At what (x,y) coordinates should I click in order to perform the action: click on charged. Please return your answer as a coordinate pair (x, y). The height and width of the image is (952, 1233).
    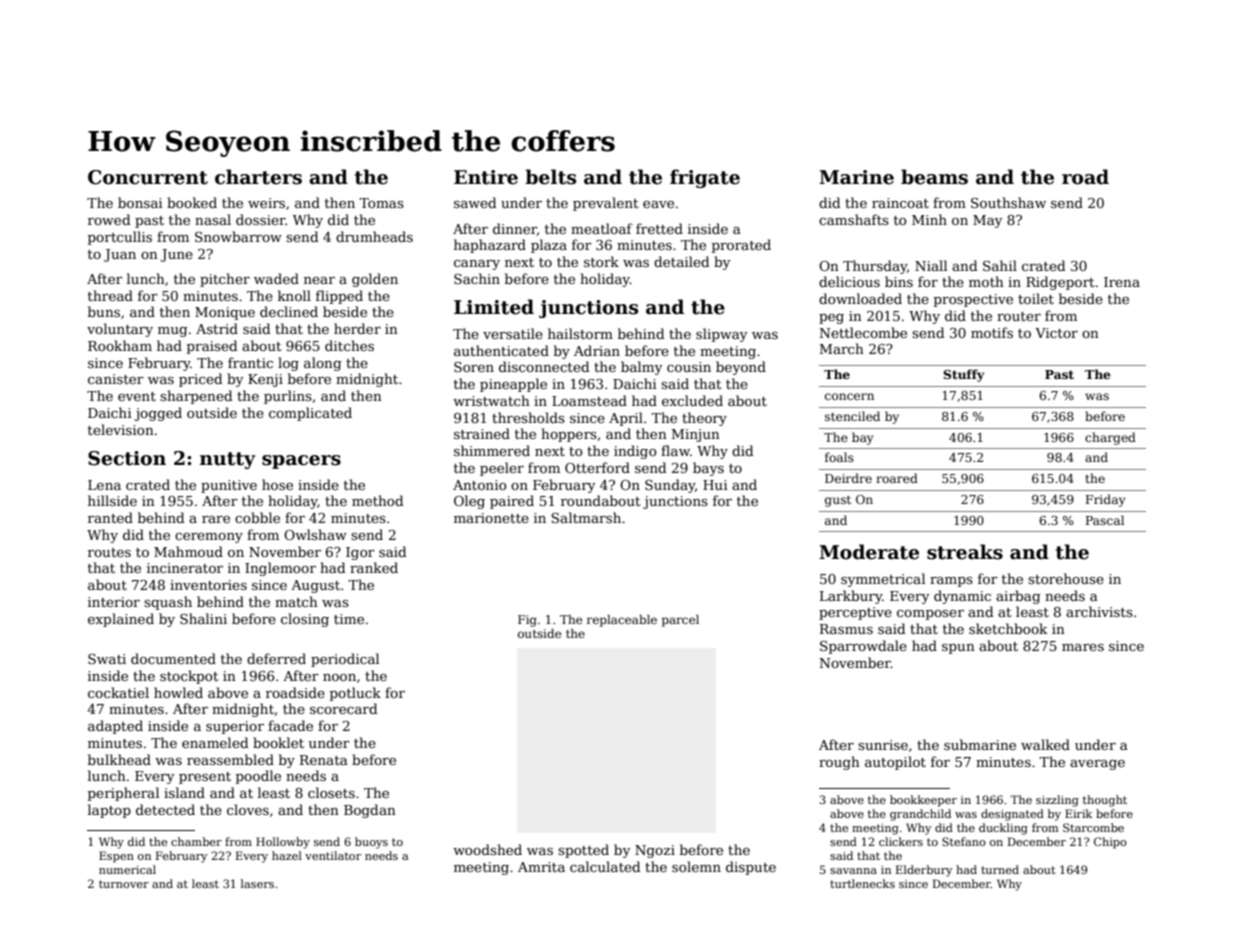
    Looking at the image, I should click on (1110, 438).
